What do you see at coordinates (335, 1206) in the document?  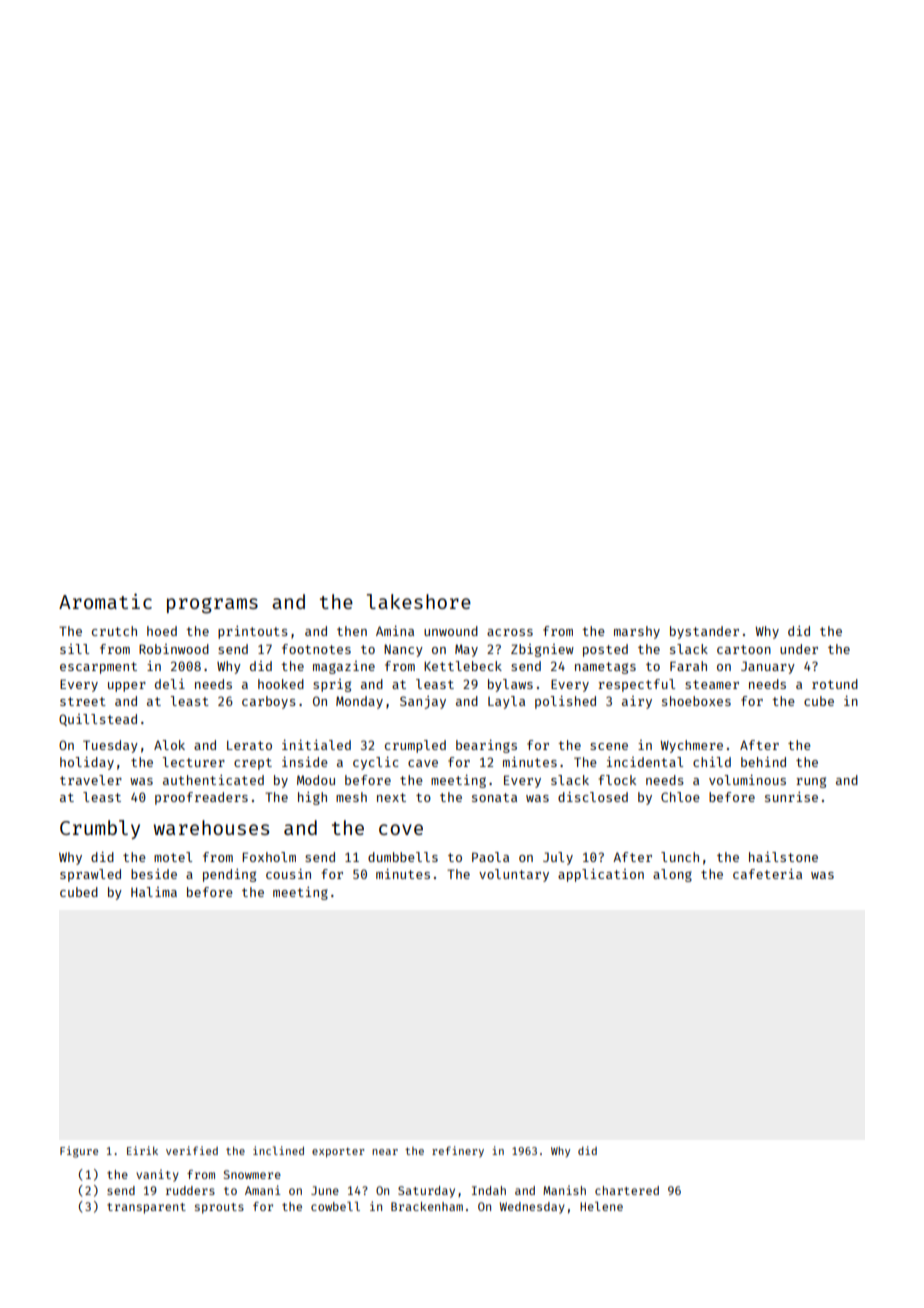 I see `cowbell` at bounding box center [335, 1206].
